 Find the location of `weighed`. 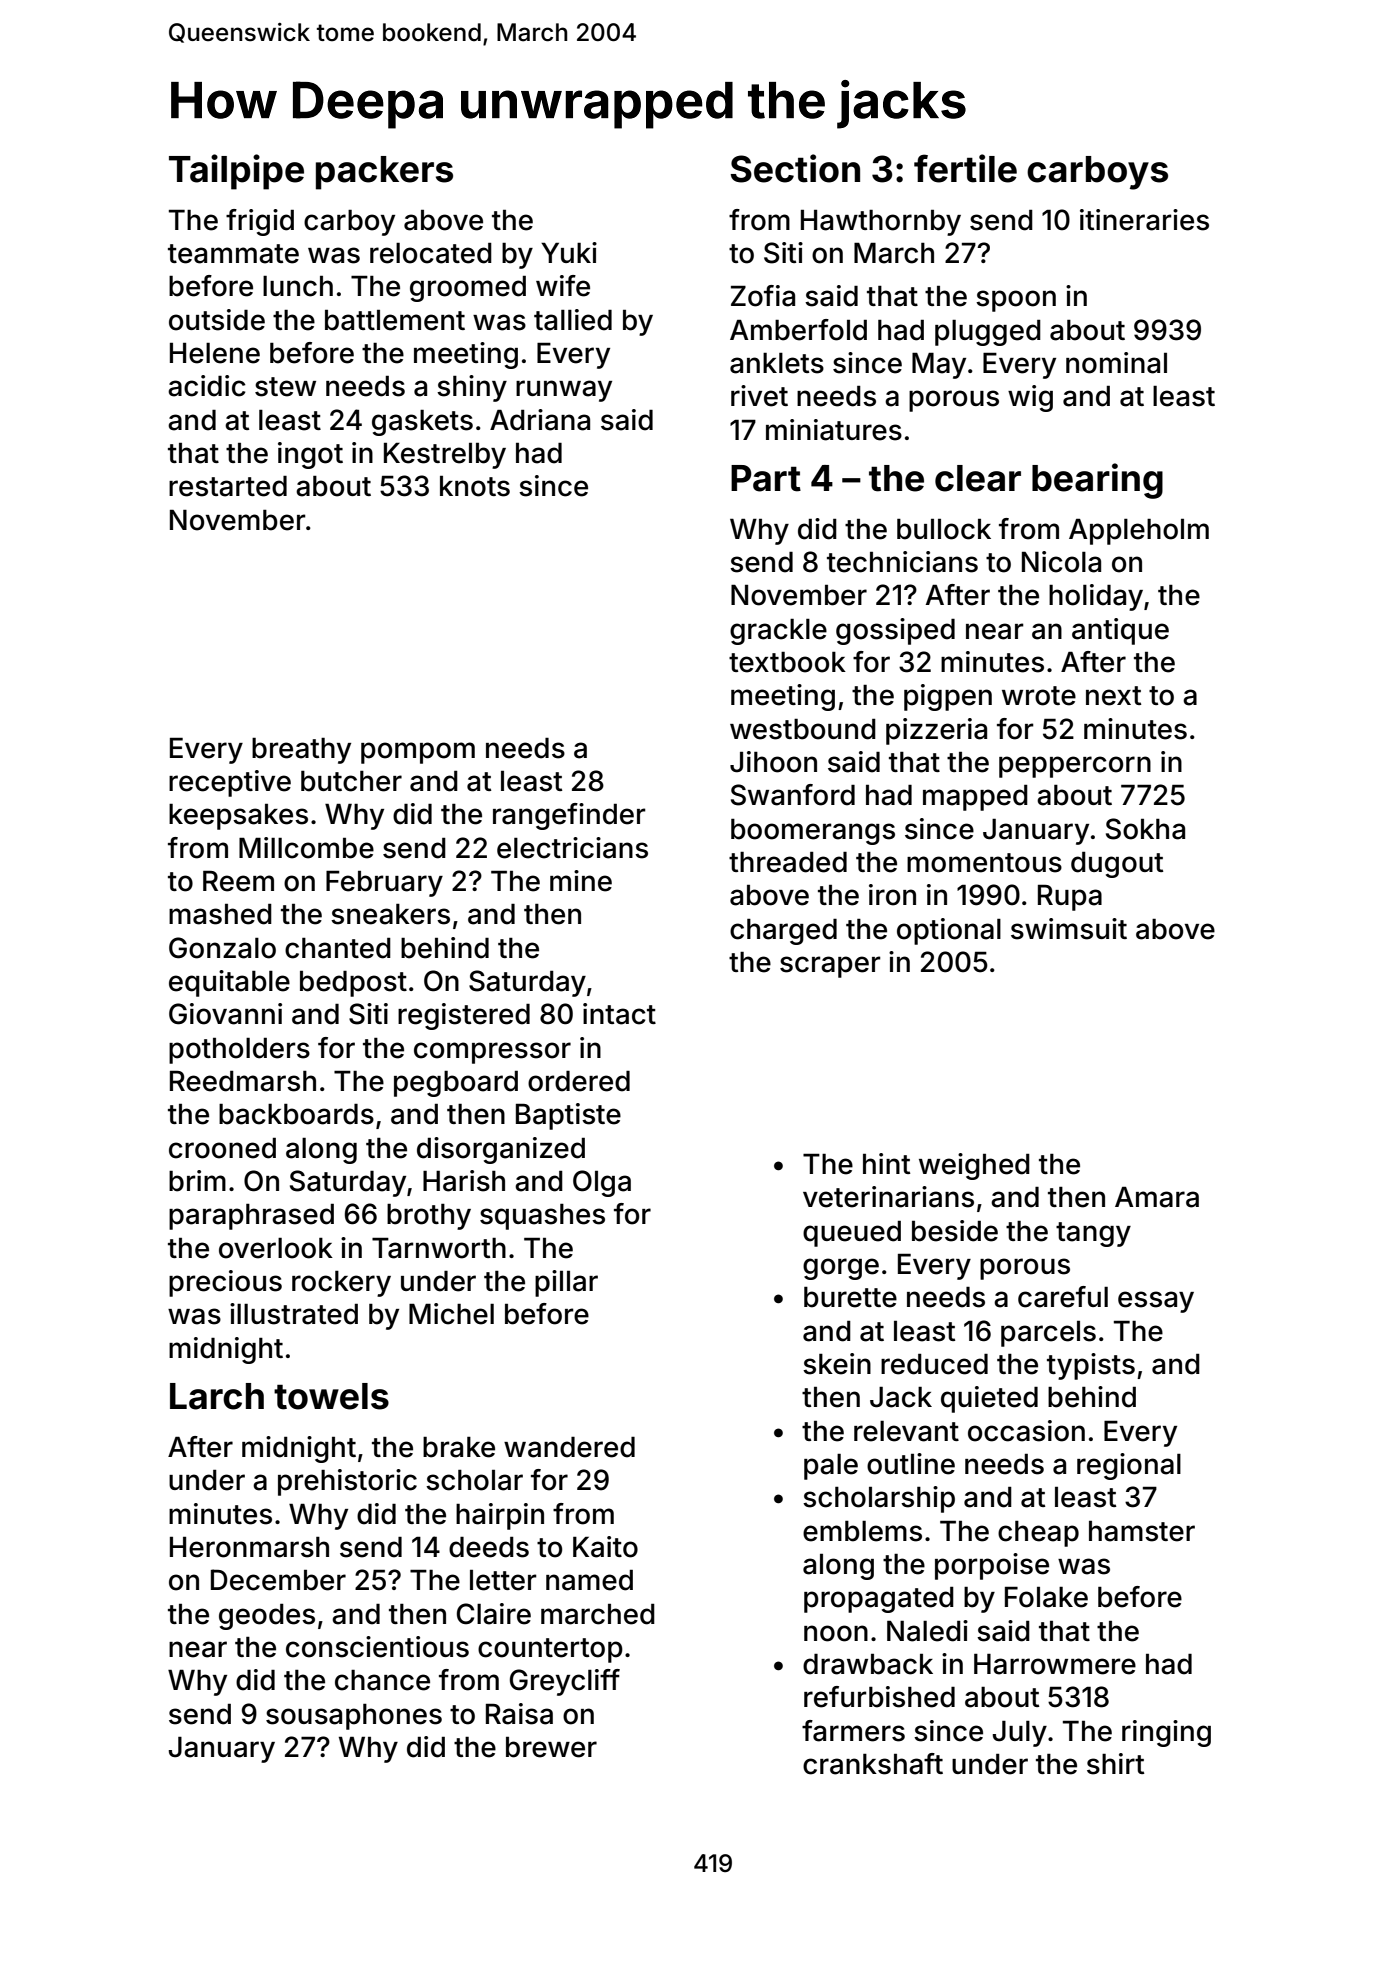

weighed is located at coordinates (974, 1166).
